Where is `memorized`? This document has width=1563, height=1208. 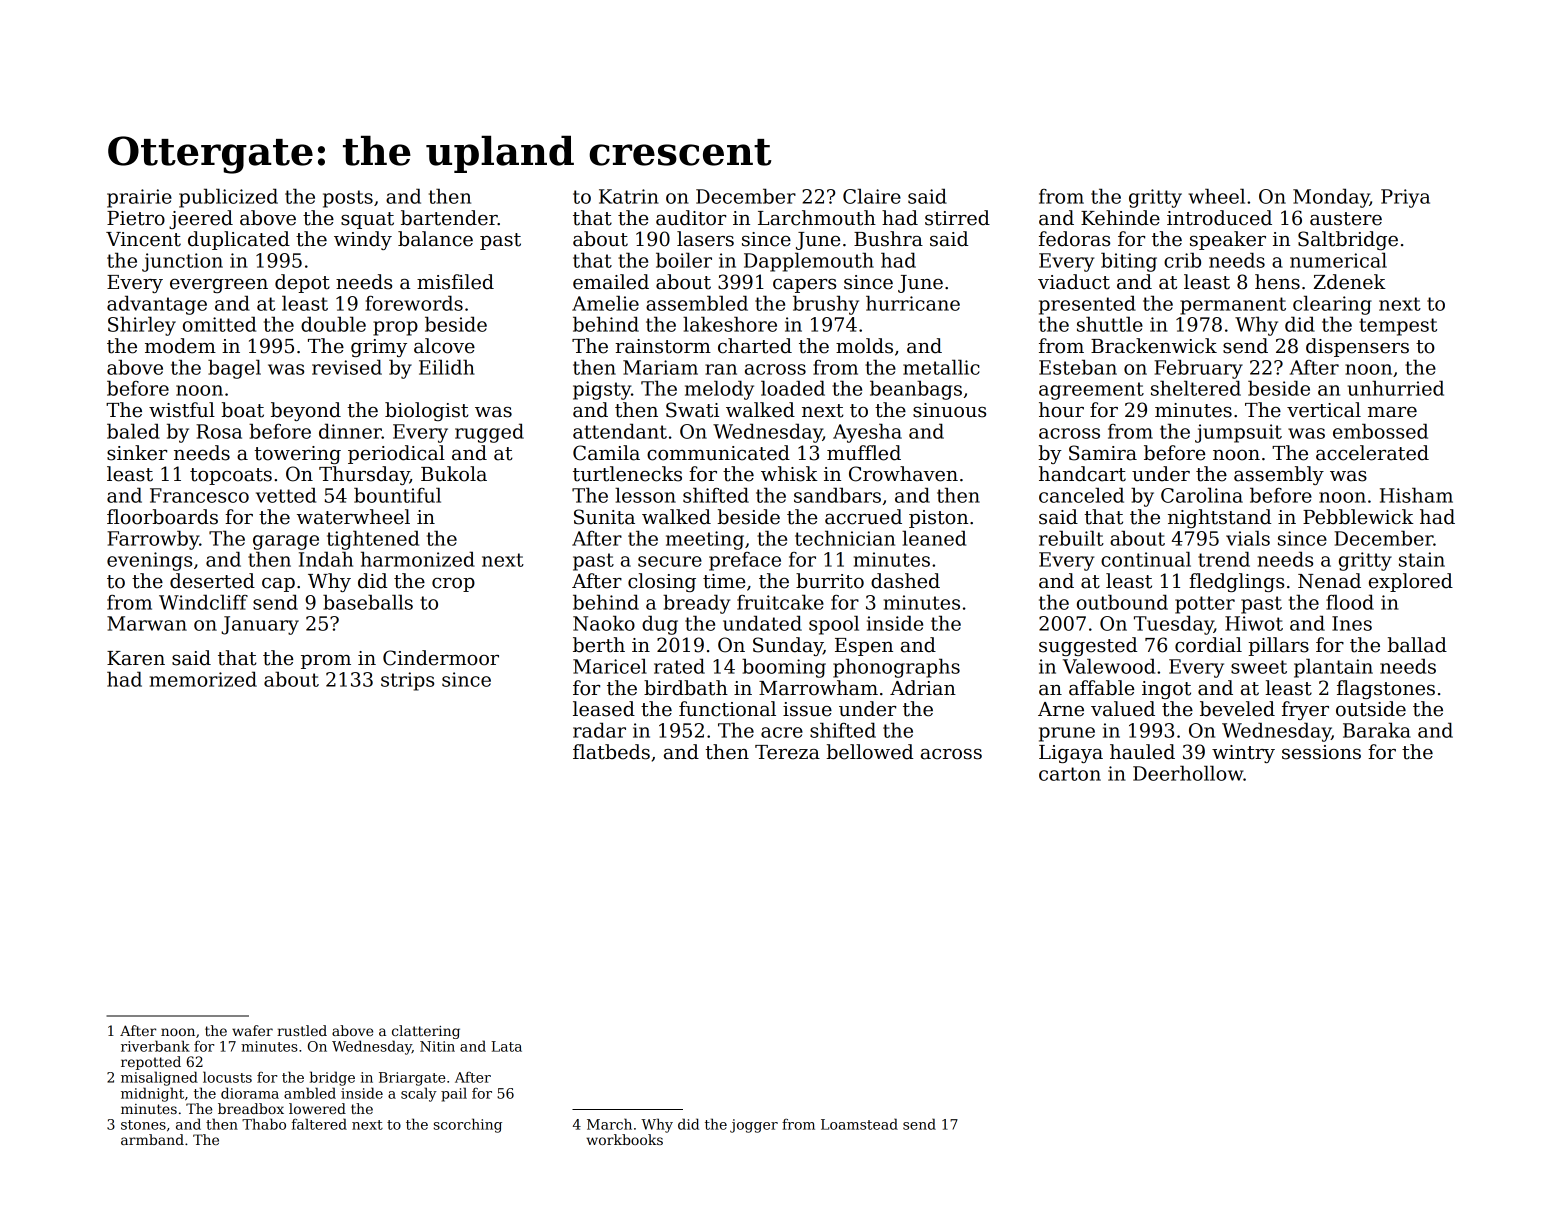 memorized is located at coordinates (203, 679).
